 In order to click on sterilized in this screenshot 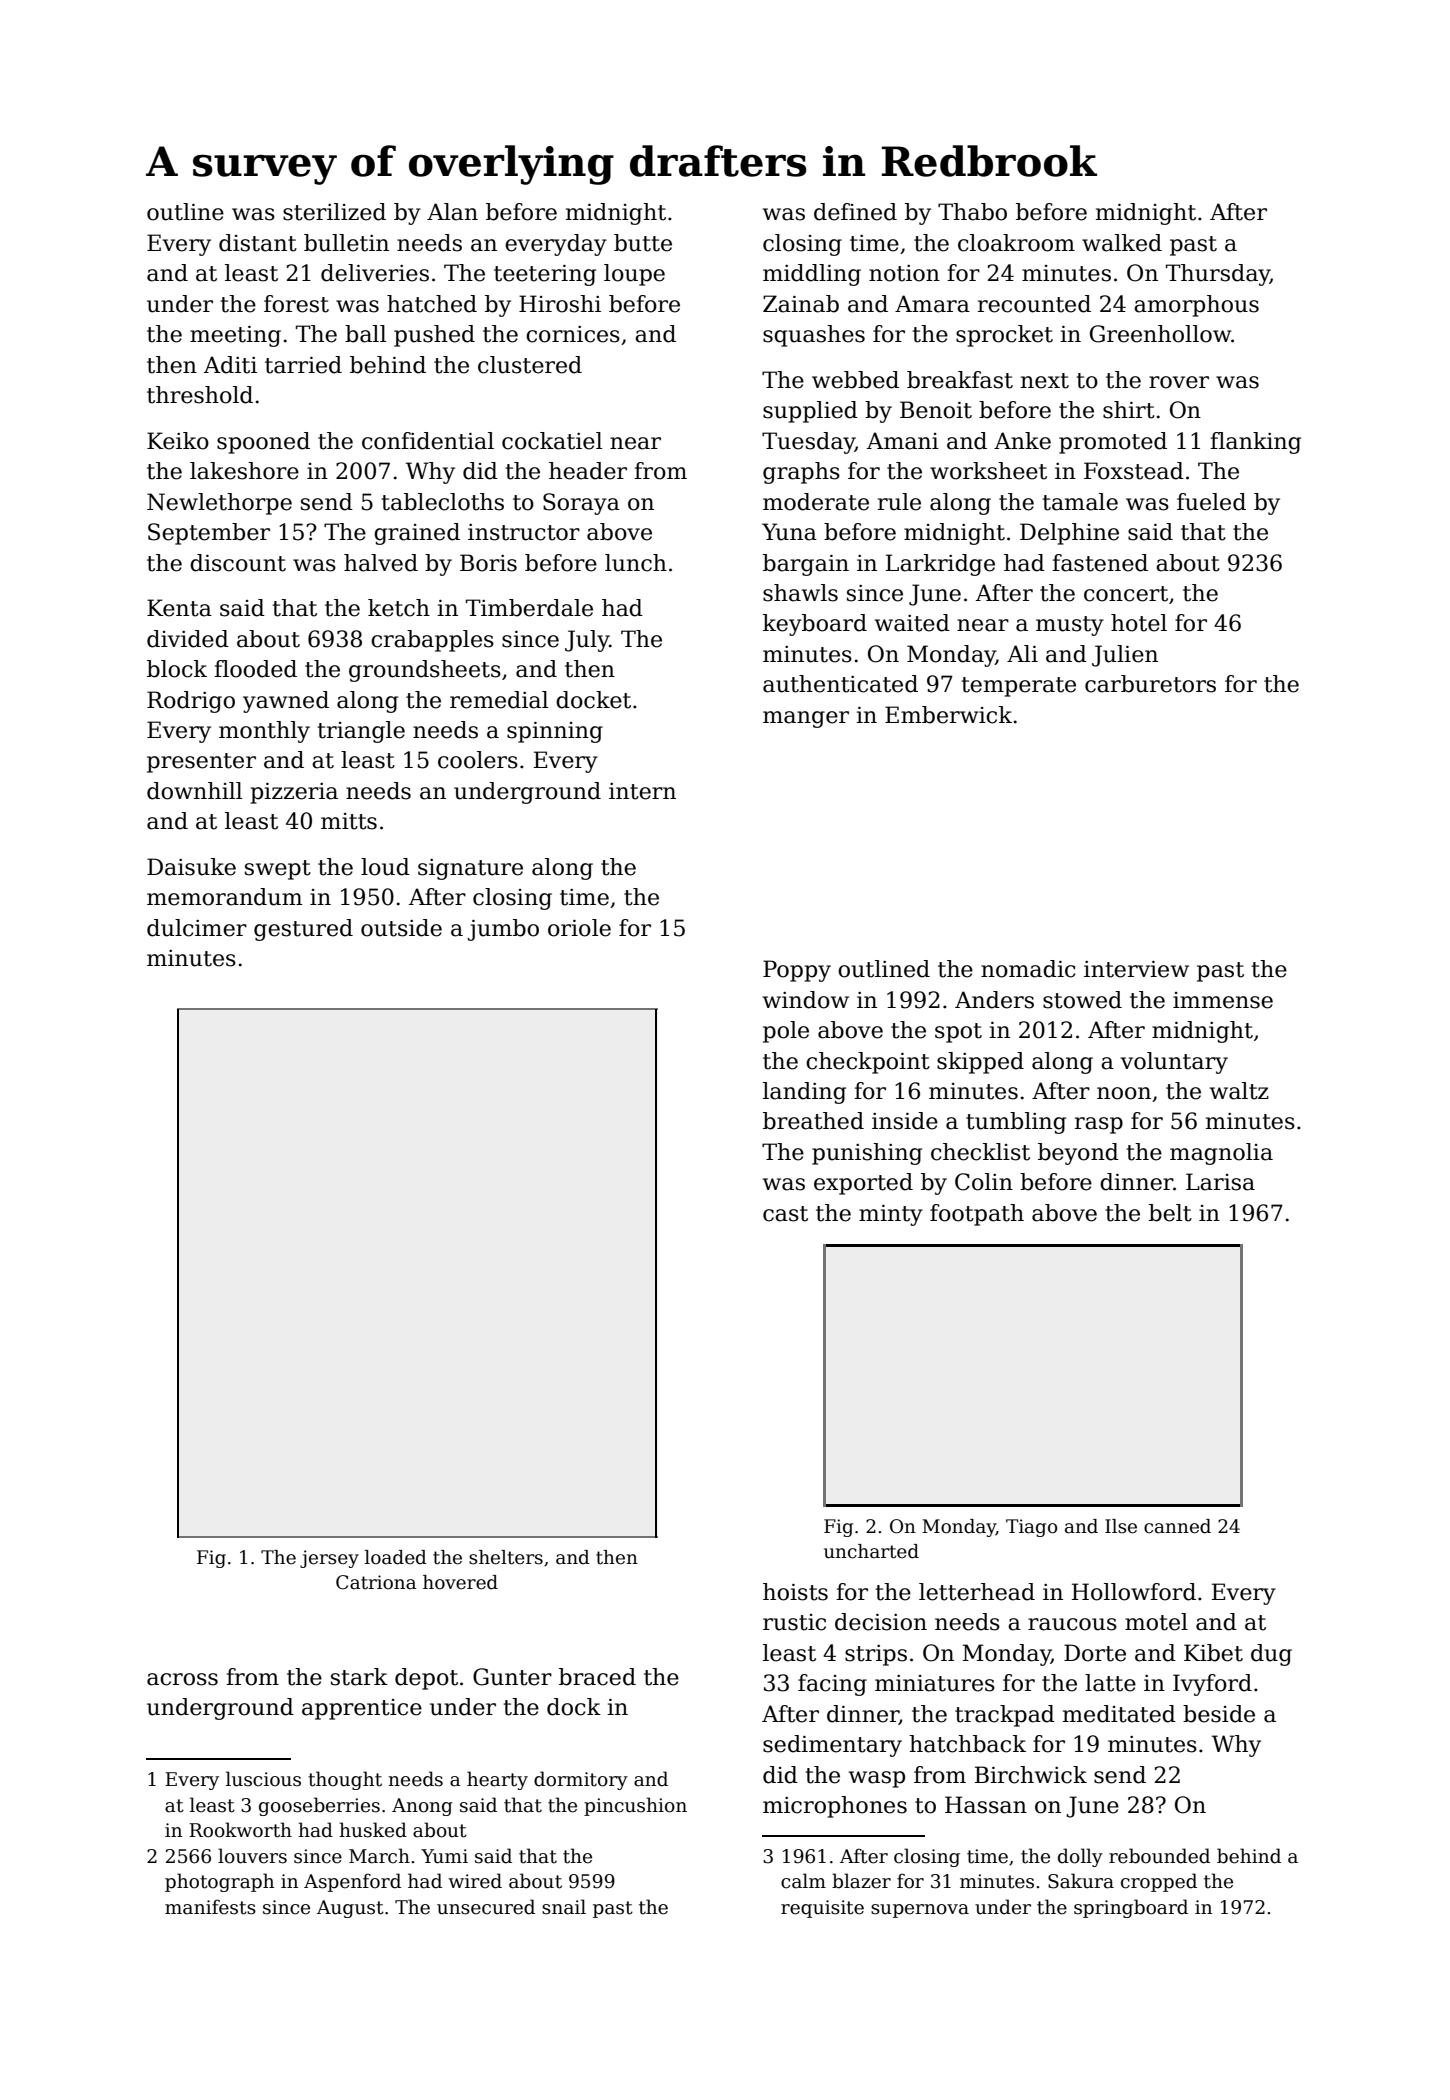, I will do `click(334, 212)`.
